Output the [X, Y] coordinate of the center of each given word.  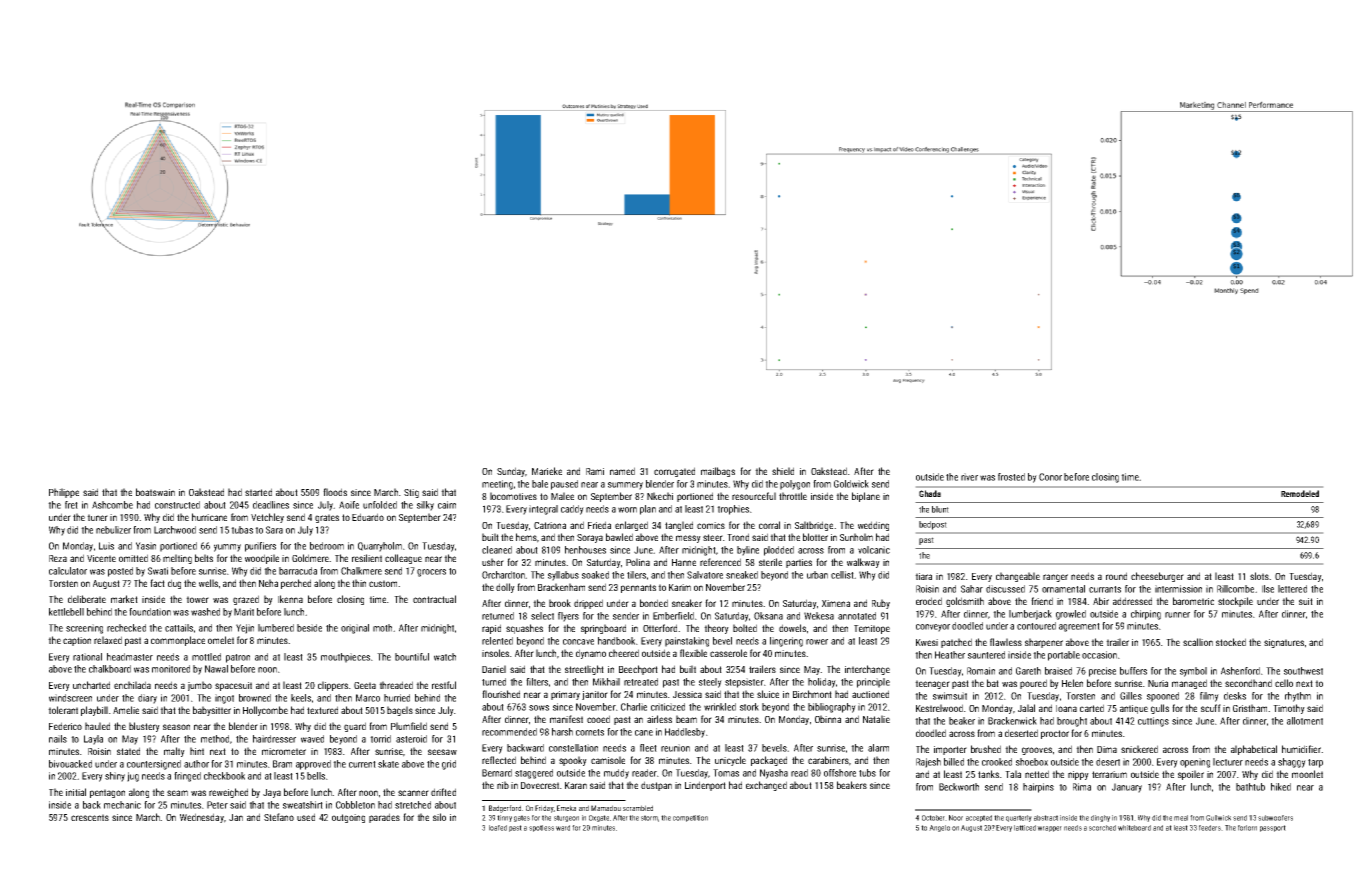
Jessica [687, 694]
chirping [1146, 615]
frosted [1011, 477]
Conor [1050, 477]
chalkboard [110, 669]
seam [177, 793]
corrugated [674, 472]
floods [335, 492]
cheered [624, 653]
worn [627, 510]
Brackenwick [1012, 721]
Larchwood [175, 530]
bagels [400, 711]
